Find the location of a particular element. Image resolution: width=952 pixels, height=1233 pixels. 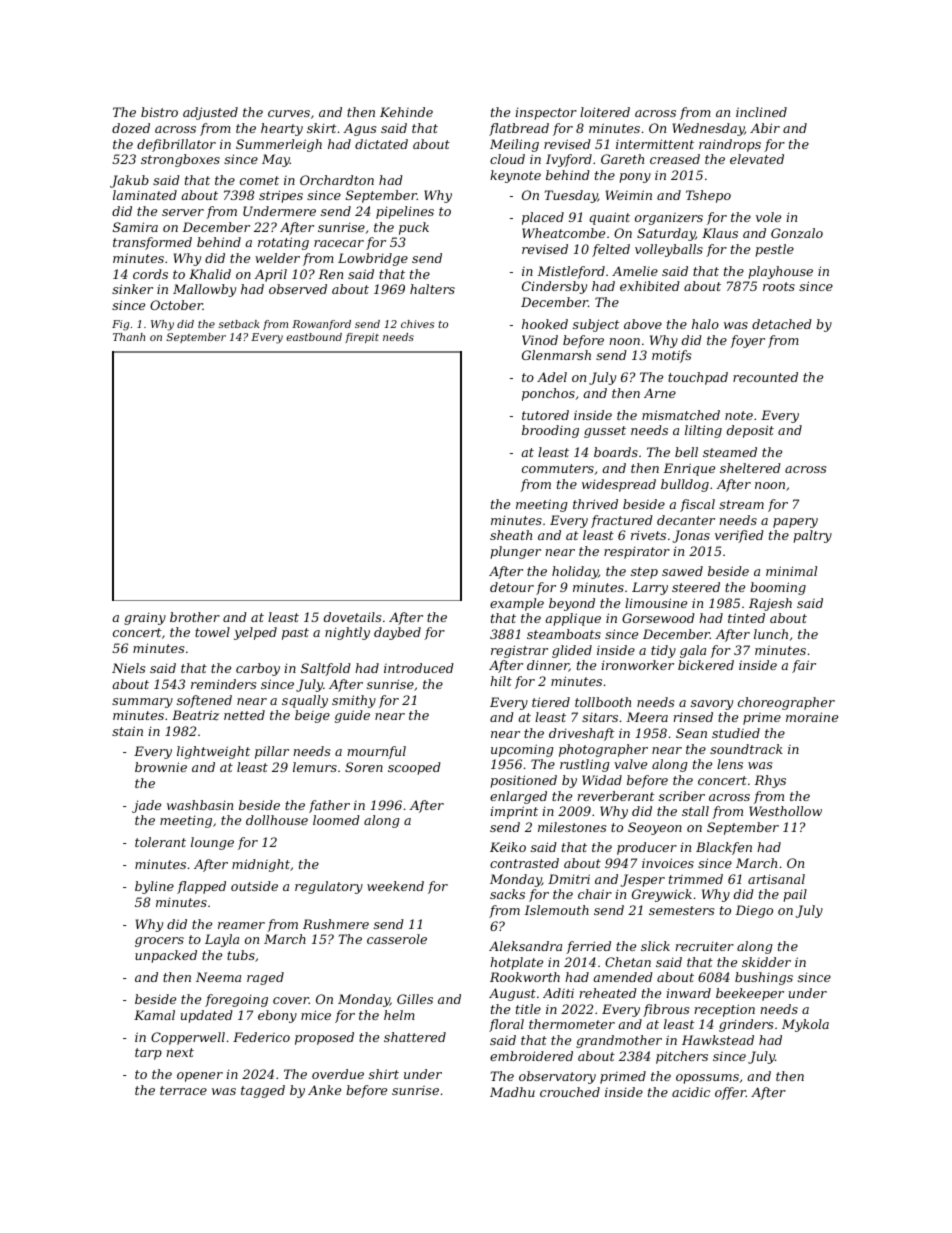

Aleksandra is located at coordinates (525, 946).
